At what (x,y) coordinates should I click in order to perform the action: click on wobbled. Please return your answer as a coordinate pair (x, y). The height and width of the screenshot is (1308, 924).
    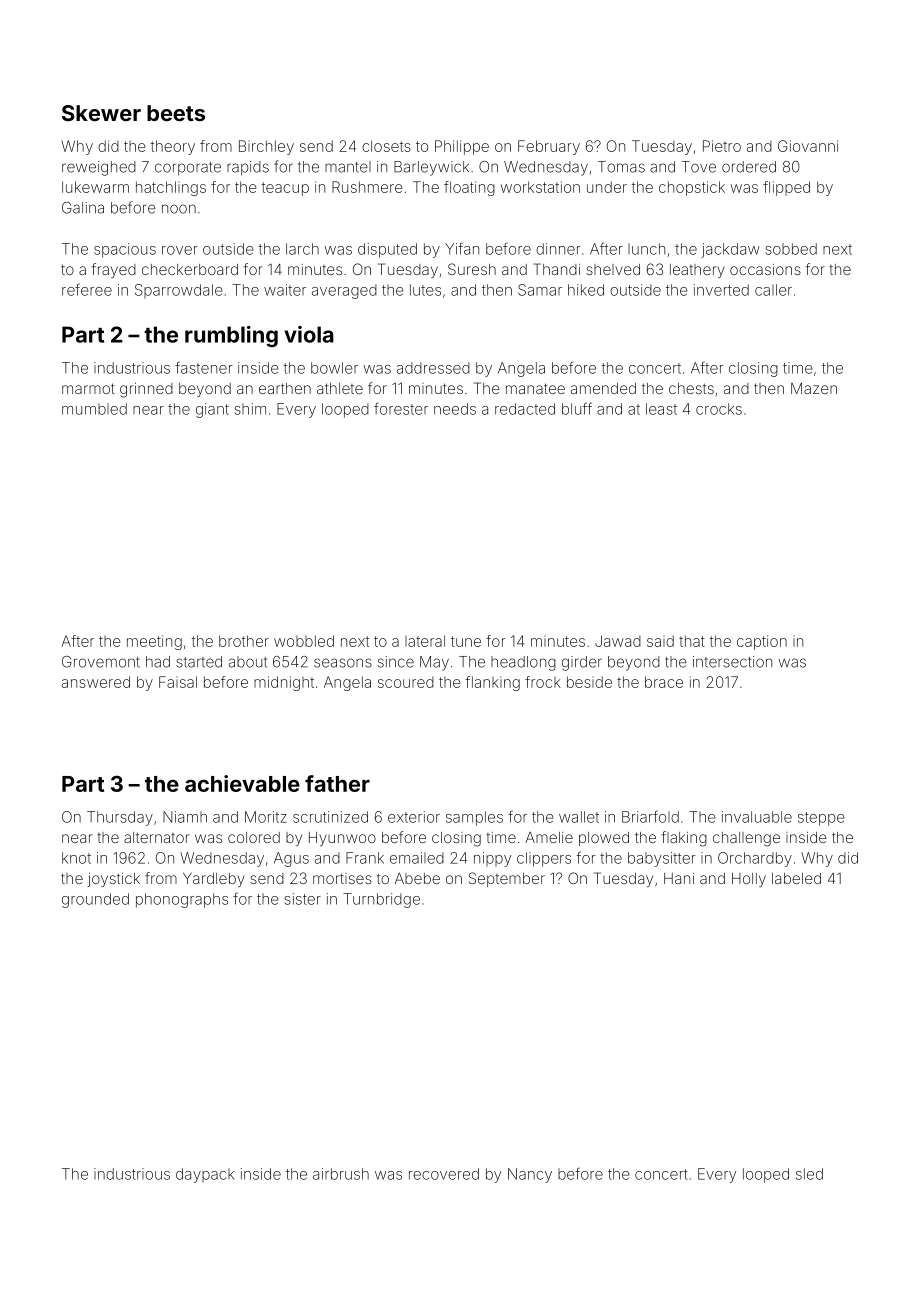
    Looking at the image, I should click on (304, 641).
